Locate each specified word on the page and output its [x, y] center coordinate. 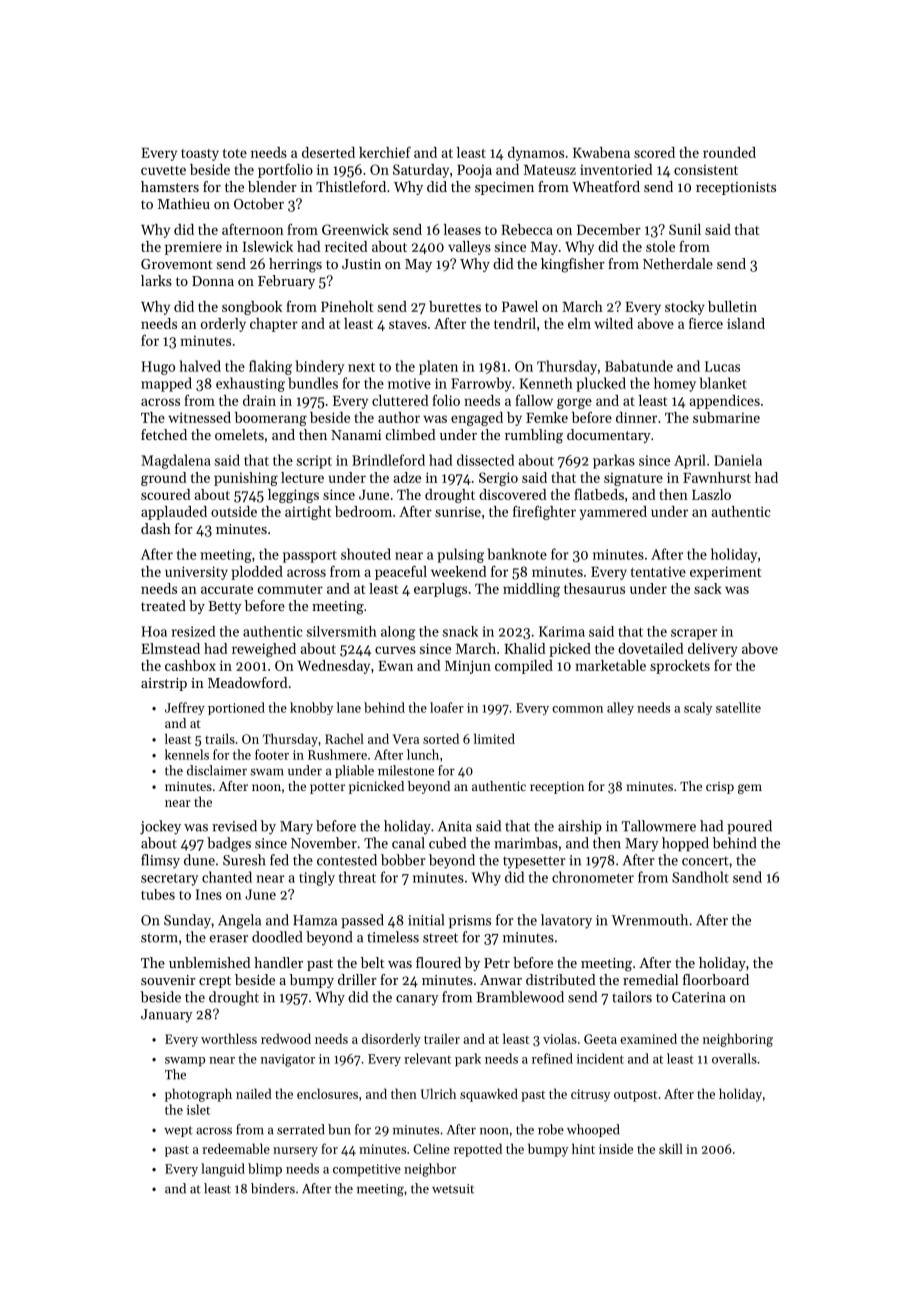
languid [223, 1170]
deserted [328, 152]
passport [310, 556]
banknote [517, 554]
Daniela [738, 460]
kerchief [385, 152]
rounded [729, 152]
